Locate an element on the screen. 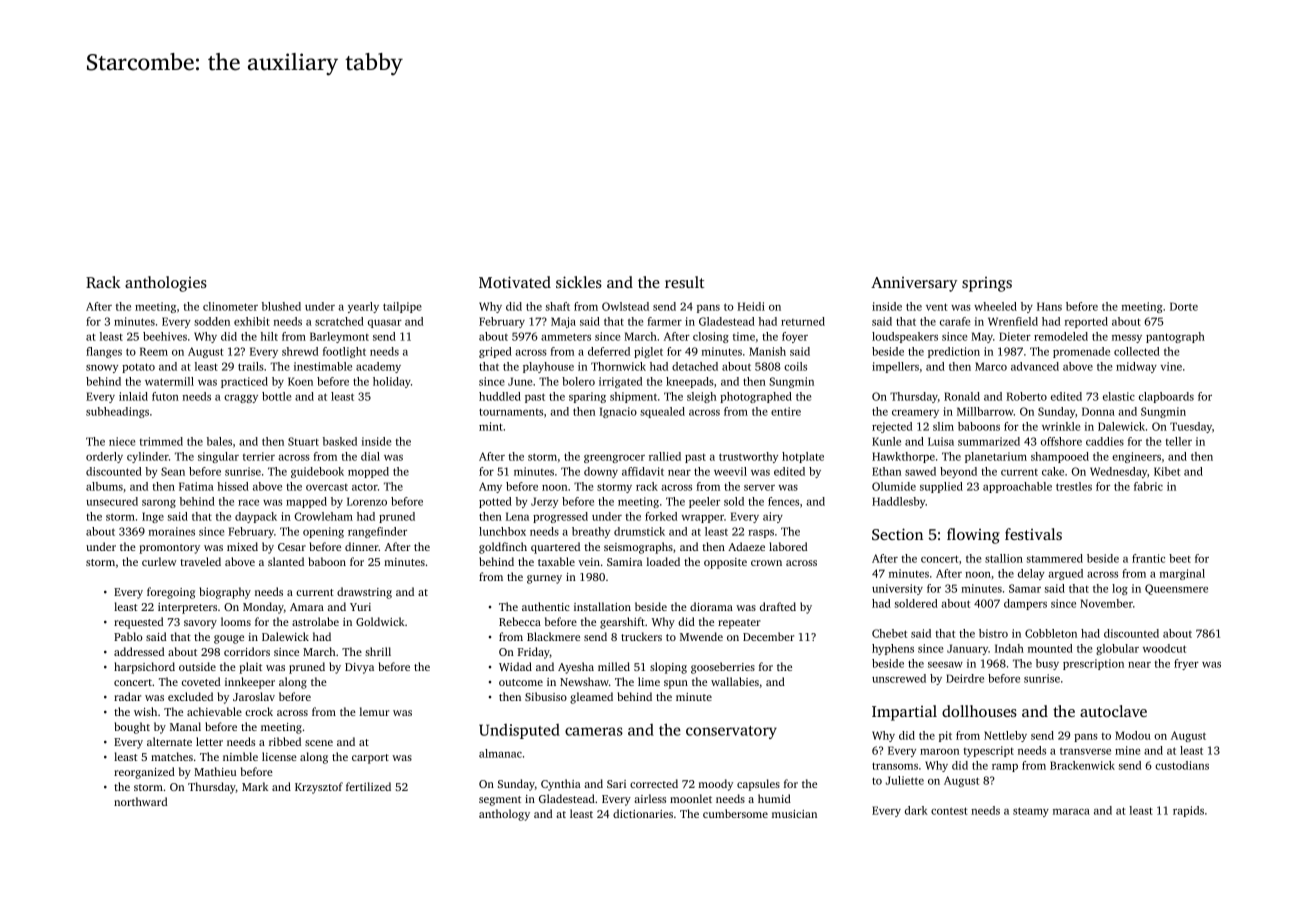  northward is located at coordinates (140, 801).
